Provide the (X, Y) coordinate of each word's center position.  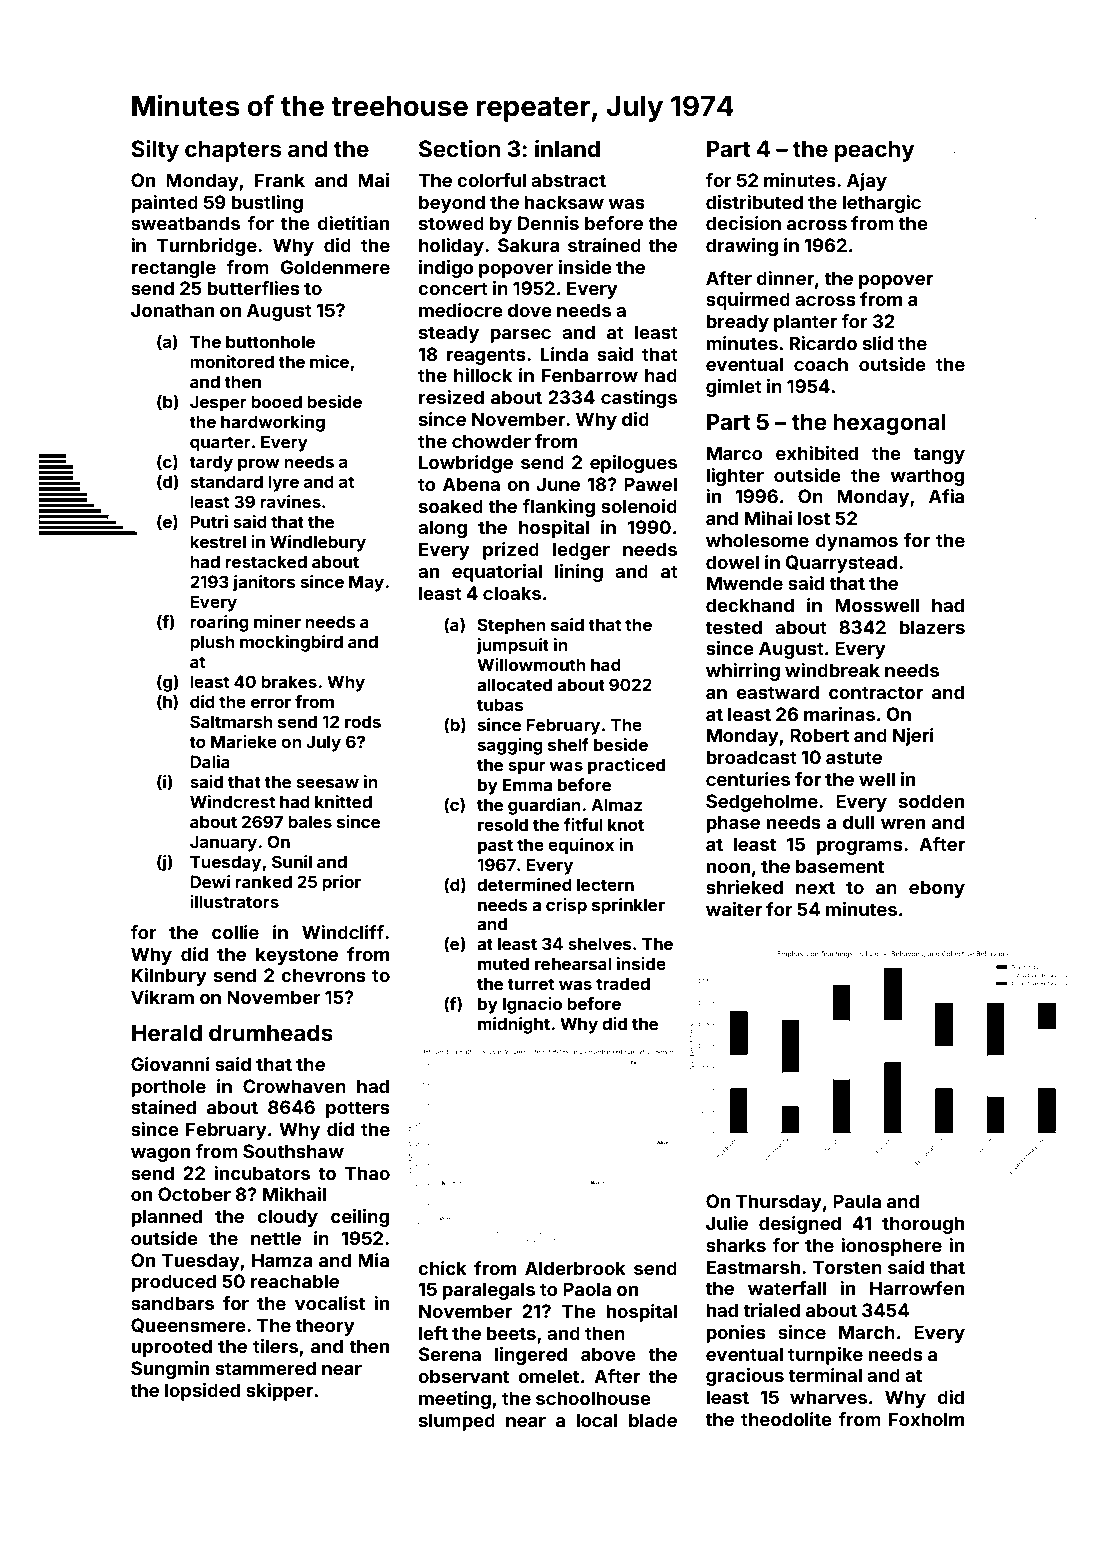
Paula (857, 1201)
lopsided (202, 1392)
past (495, 847)
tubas (500, 704)
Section (459, 149)
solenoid (639, 506)
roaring (219, 623)
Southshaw (293, 1151)
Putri (209, 521)
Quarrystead (841, 564)
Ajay (867, 182)
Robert (819, 735)
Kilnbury (169, 977)
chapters (233, 151)
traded (623, 983)
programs (859, 848)
